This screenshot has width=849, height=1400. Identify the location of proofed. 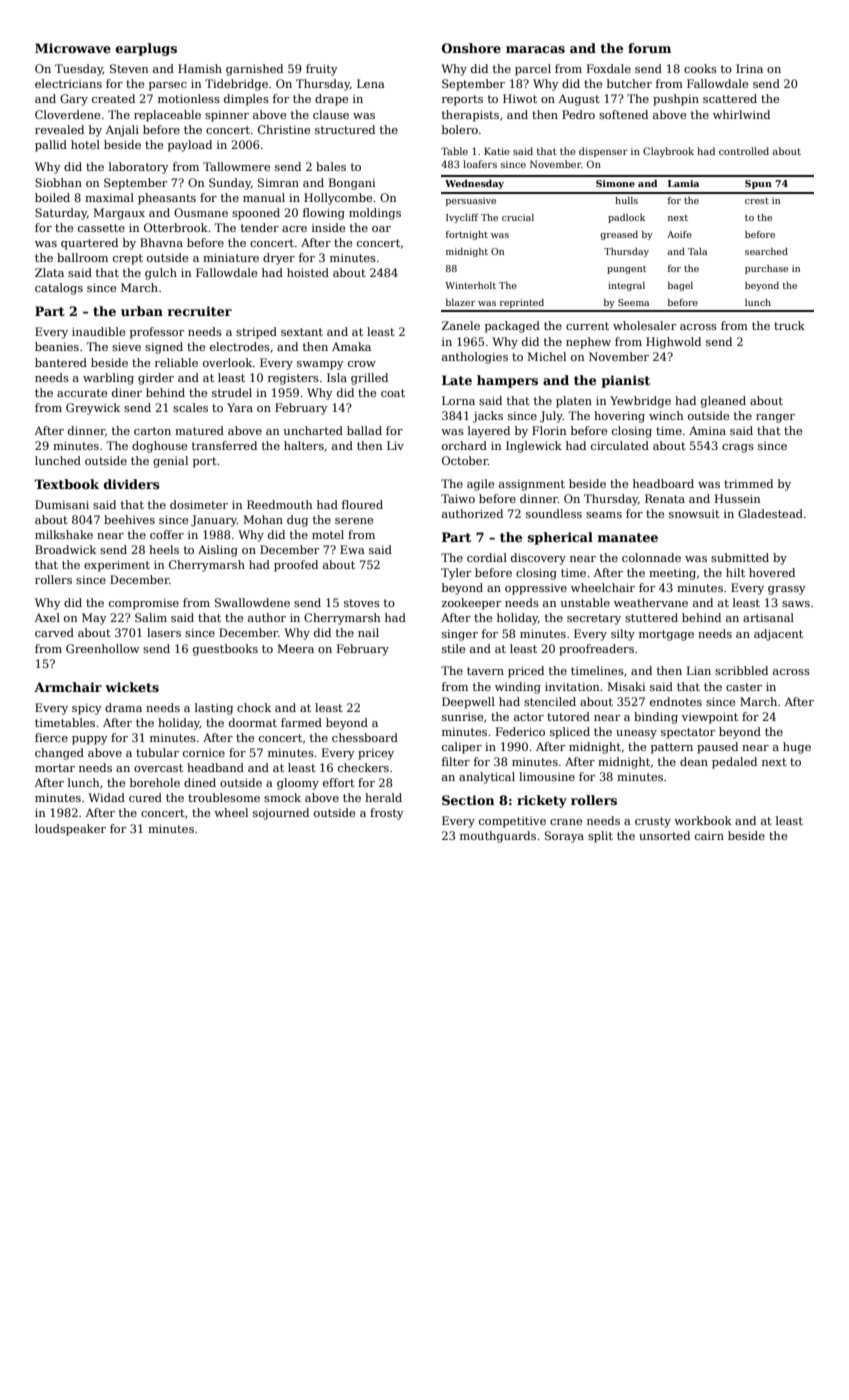
(296, 566).
